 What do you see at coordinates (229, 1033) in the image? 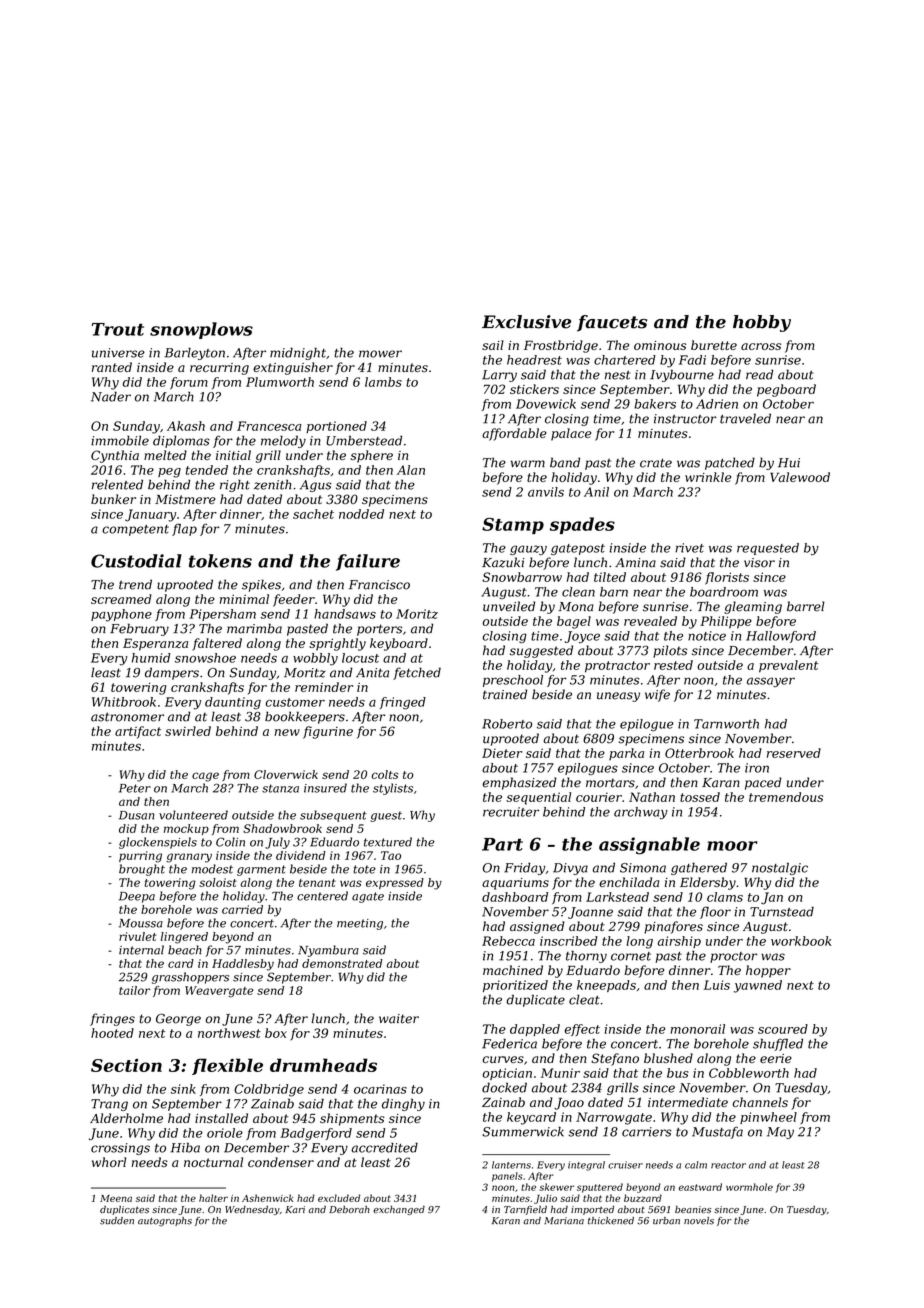
I see `northwest` at bounding box center [229, 1033].
